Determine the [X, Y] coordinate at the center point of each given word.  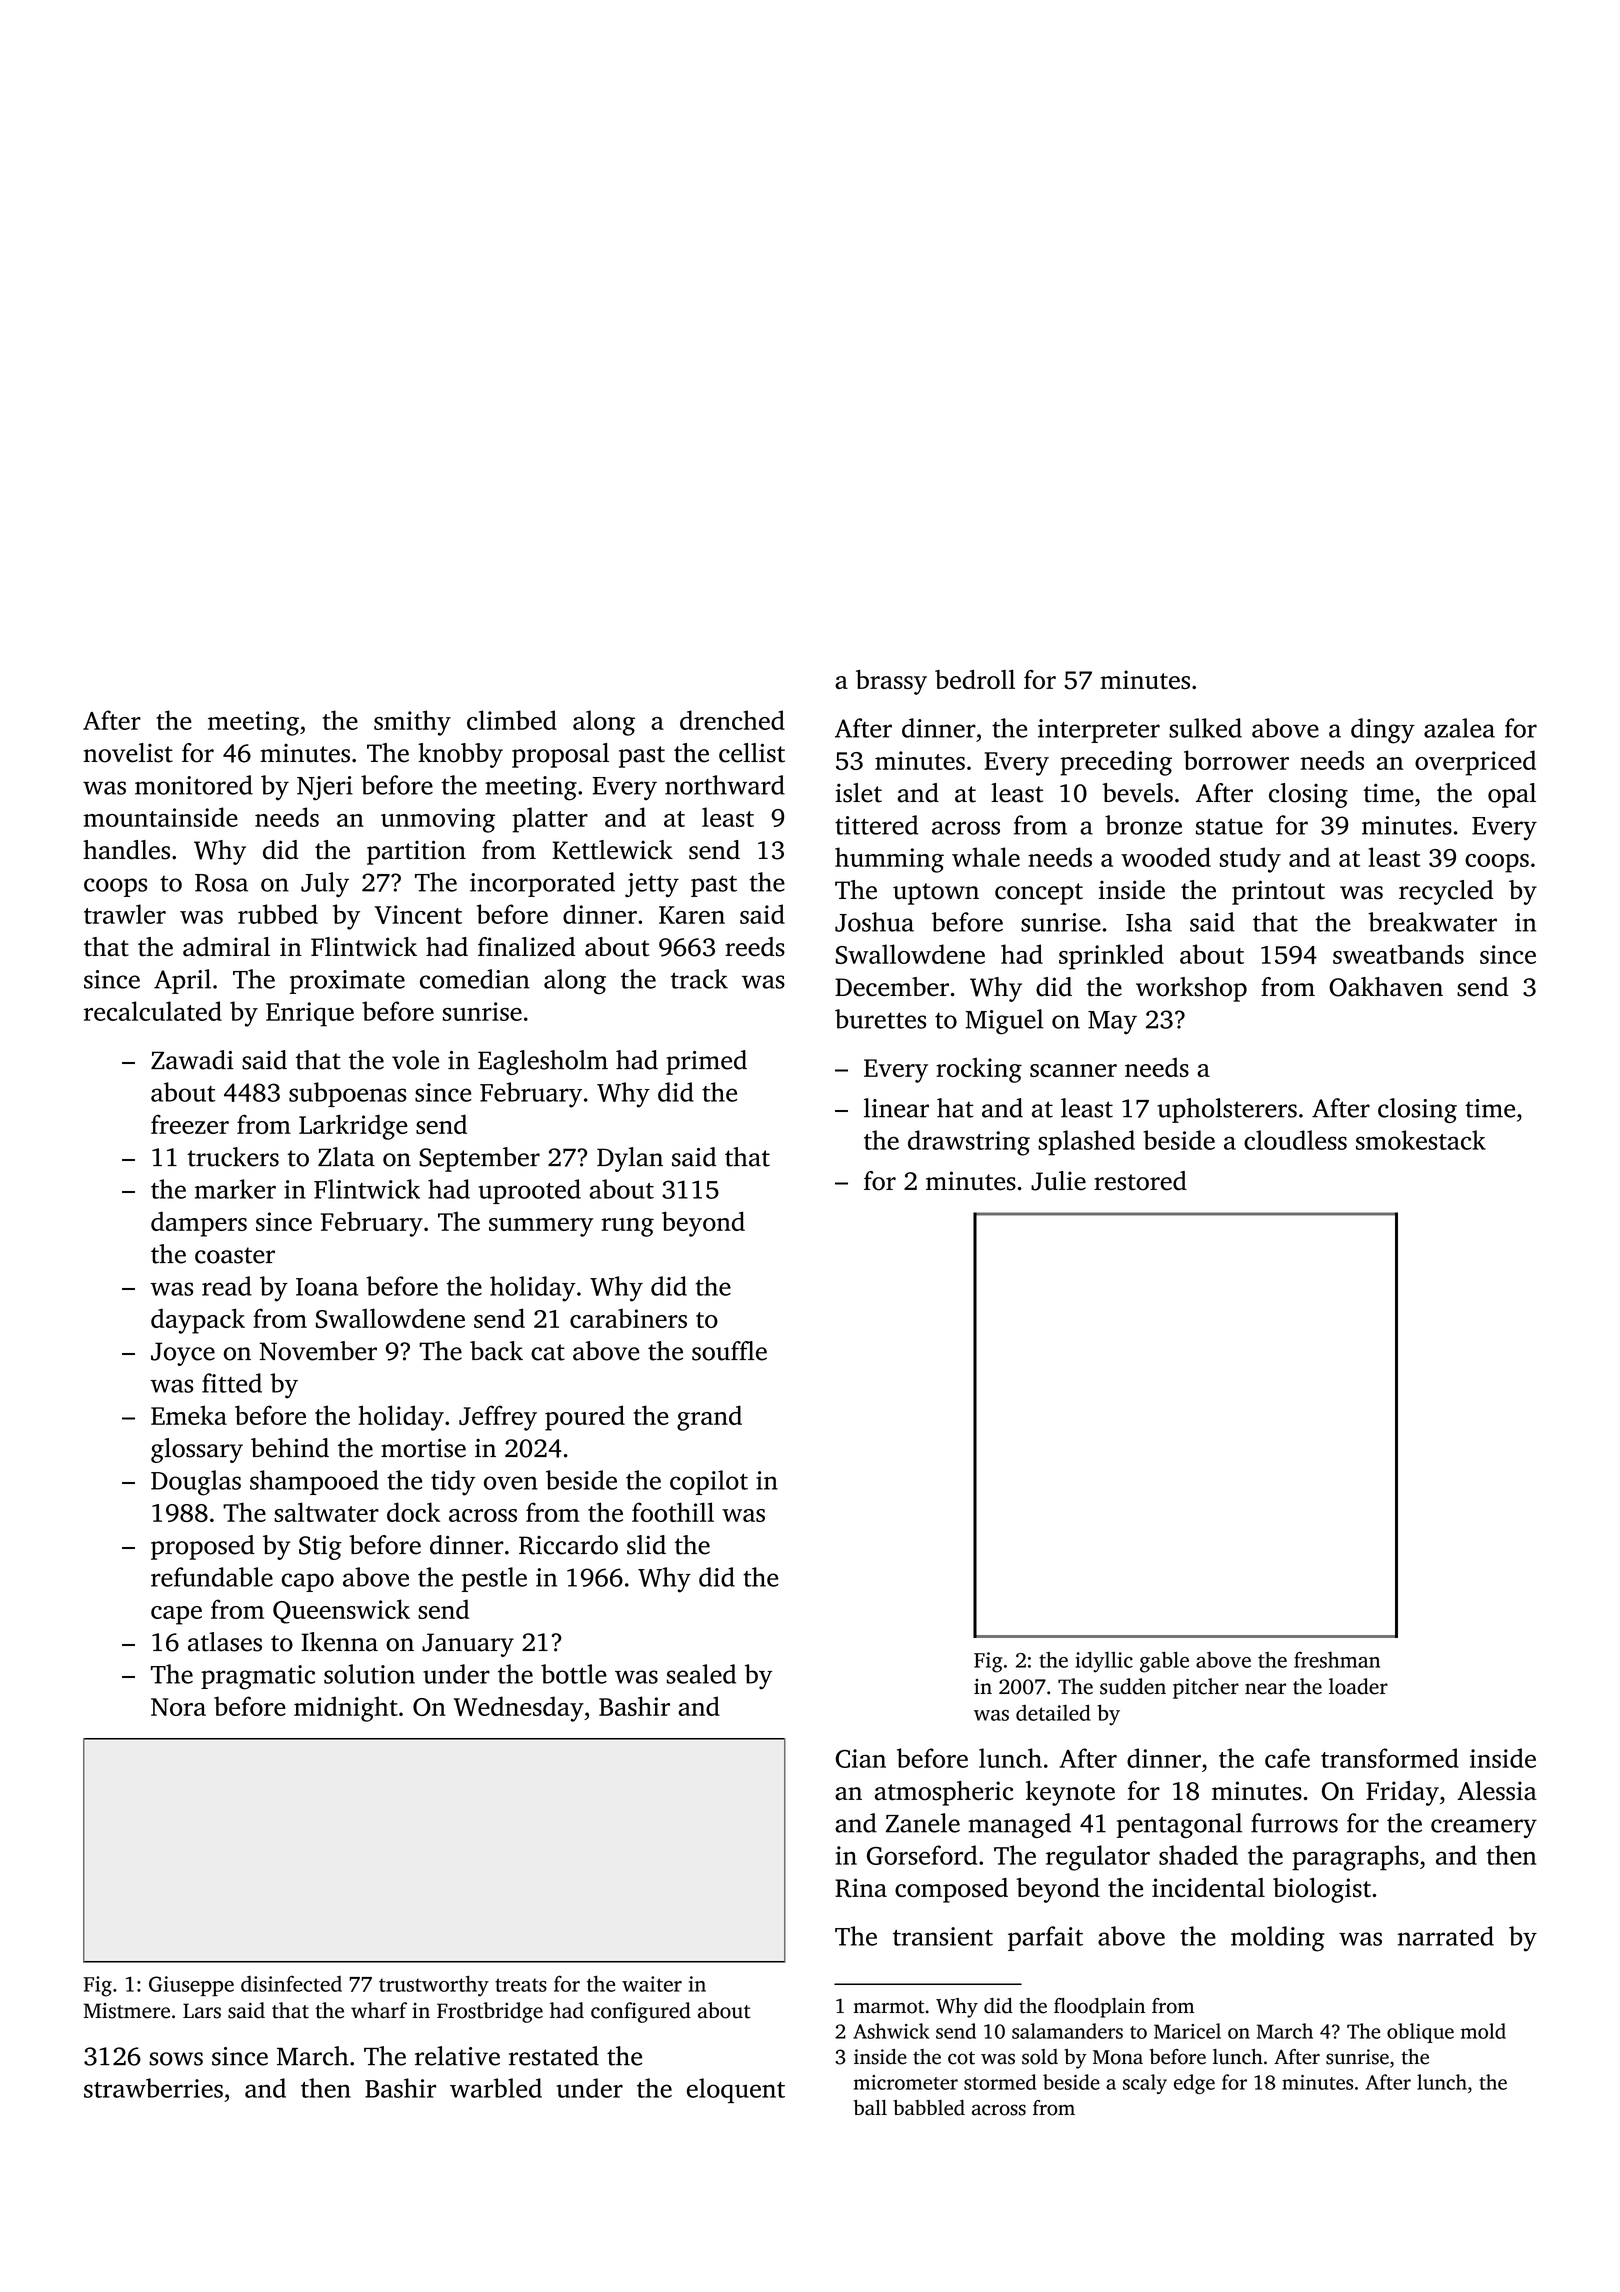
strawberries [153, 2088]
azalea [1459, 728]
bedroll [975, 679]
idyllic [1104, 1662]
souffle [729, 1351]
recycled [1446, 892]
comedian [475, 979]
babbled [929, 2108]
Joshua [874, 922]
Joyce [183, 1354]
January [468, 1645]
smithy [412, 723]
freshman [1337, 1660]
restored [1140, 1181]
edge [1194, 2084]
